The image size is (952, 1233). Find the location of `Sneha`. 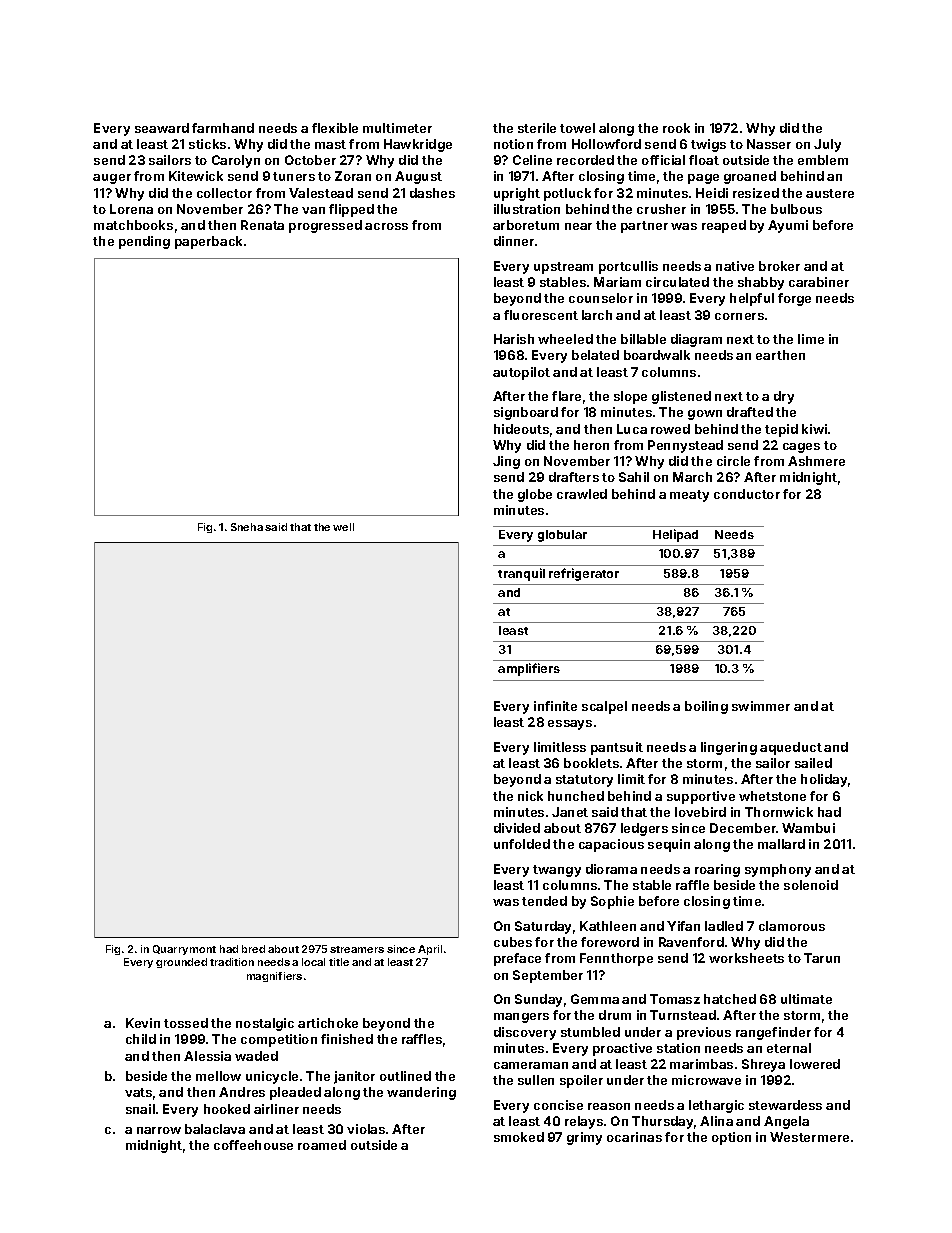

Sneha is located at coordinates (247, 527).
